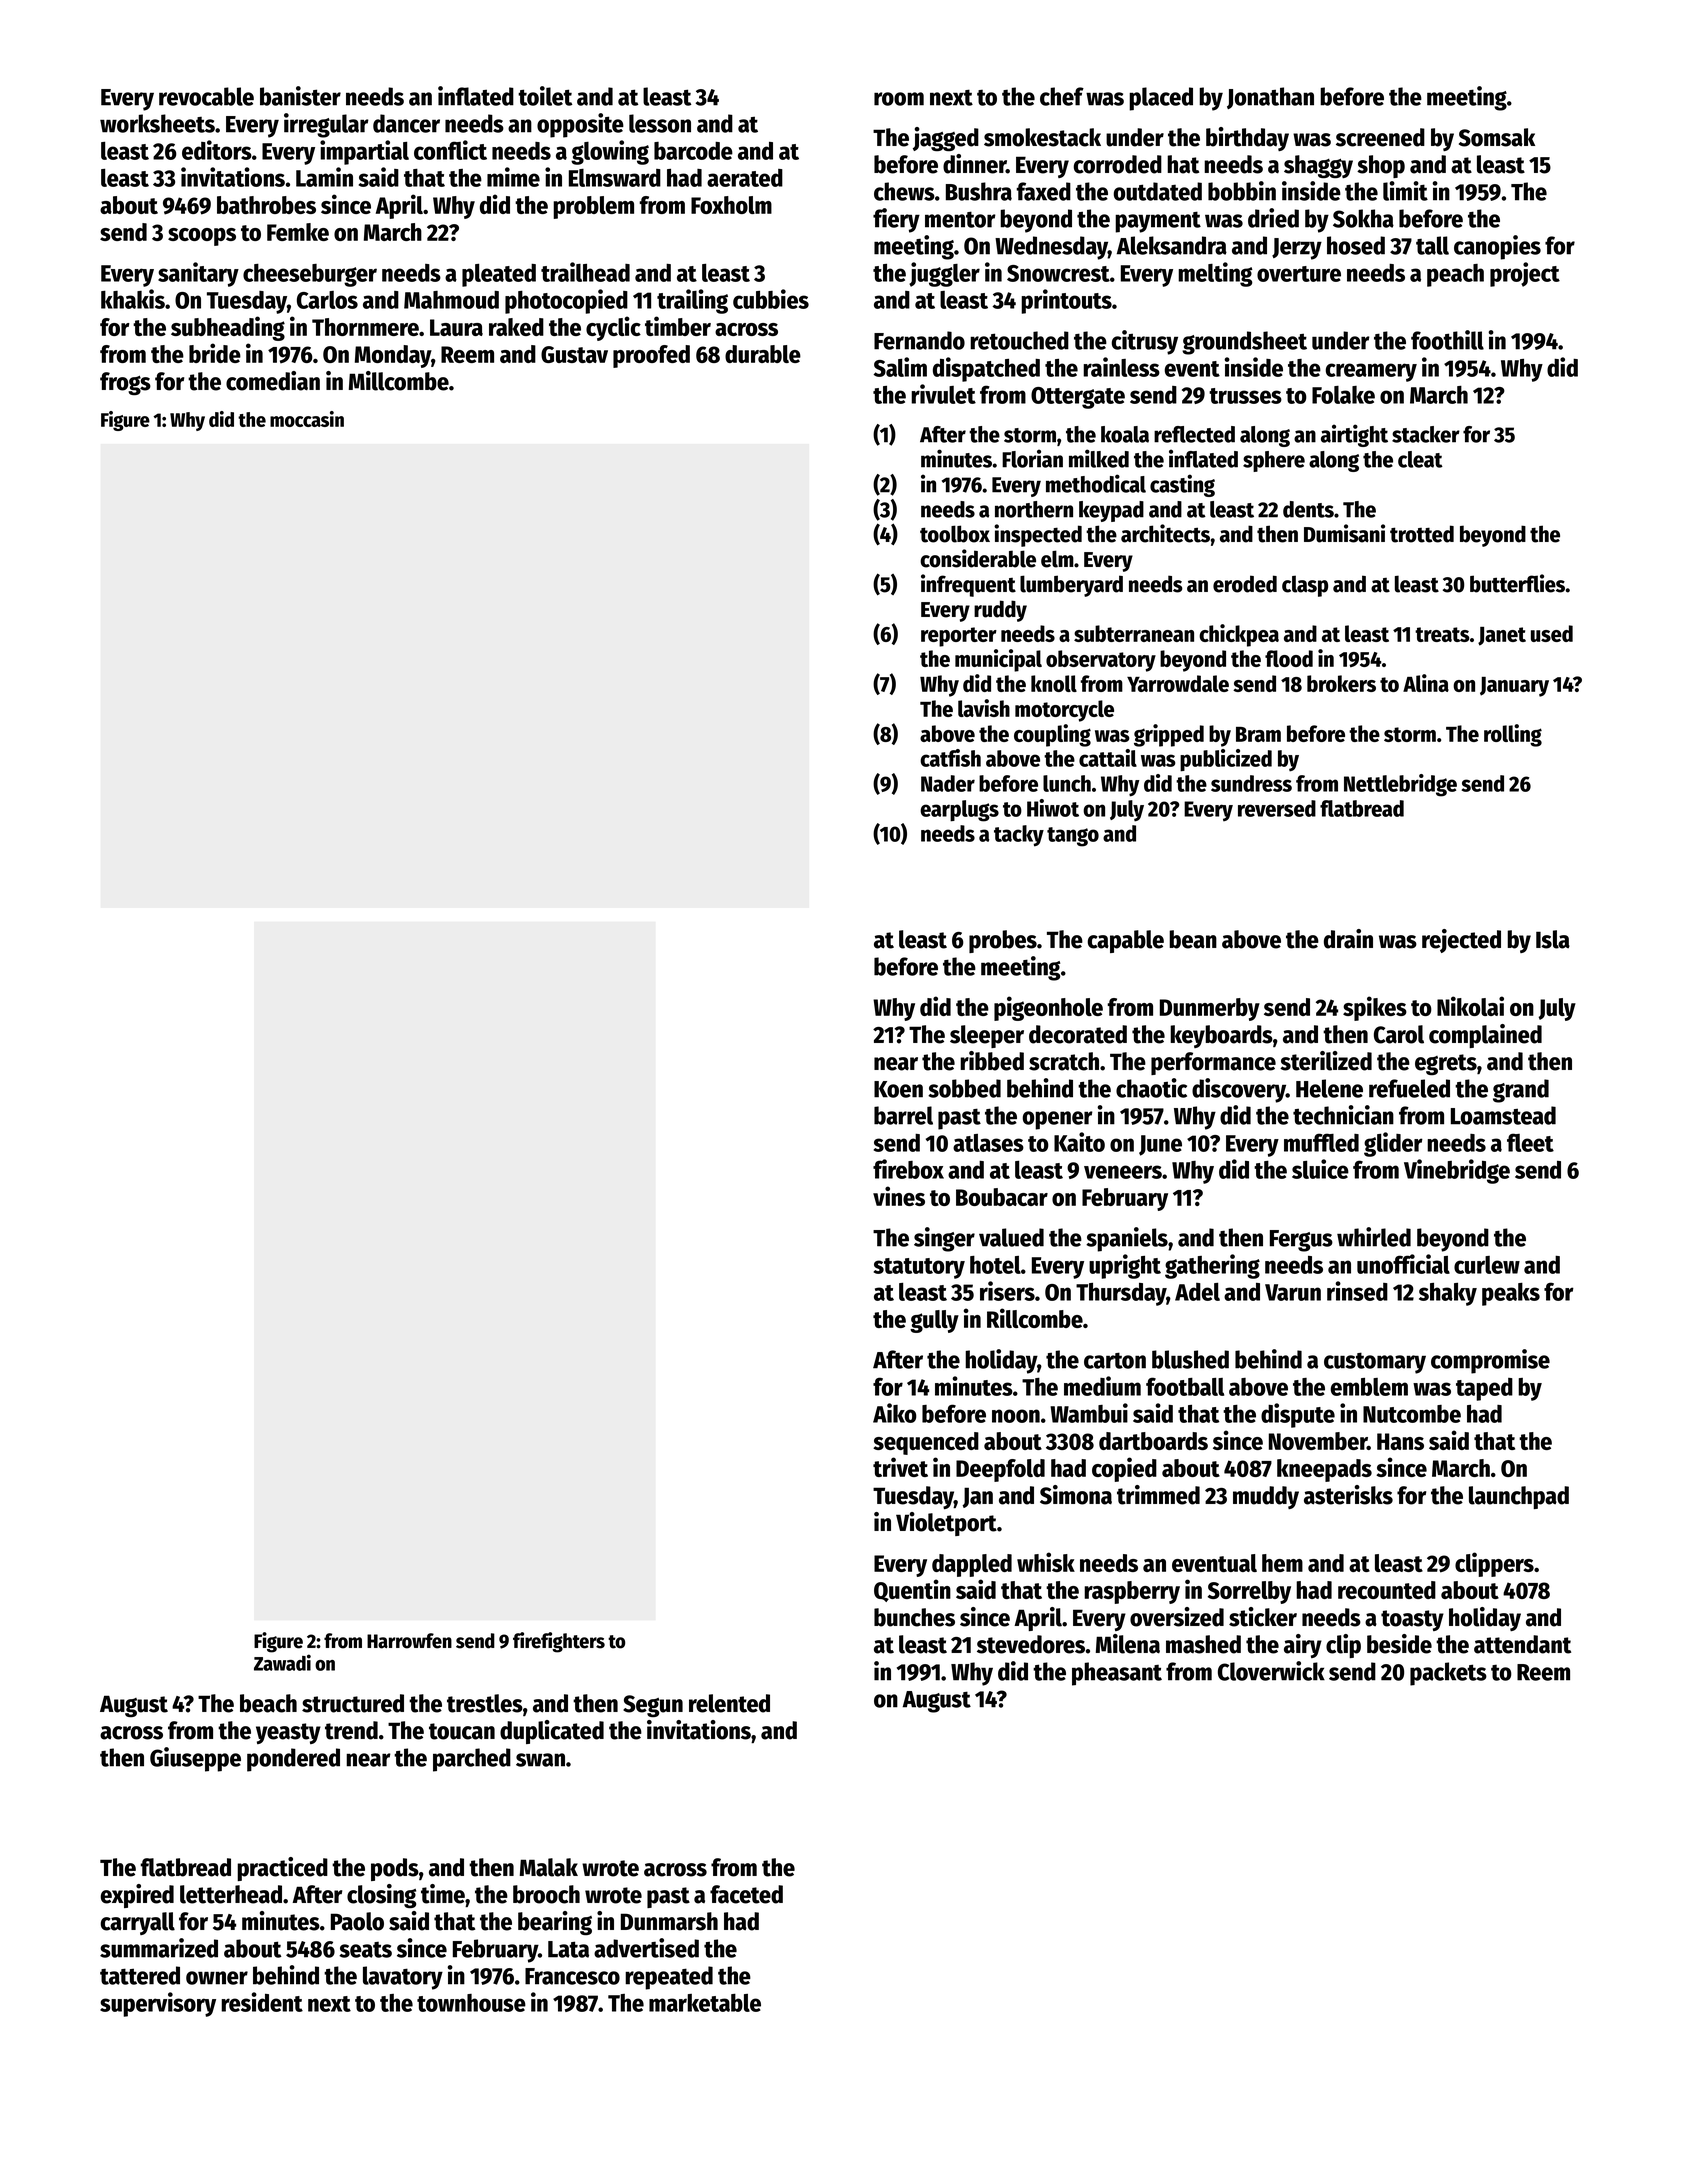  I want to click on gully, so click(934, 1321).
